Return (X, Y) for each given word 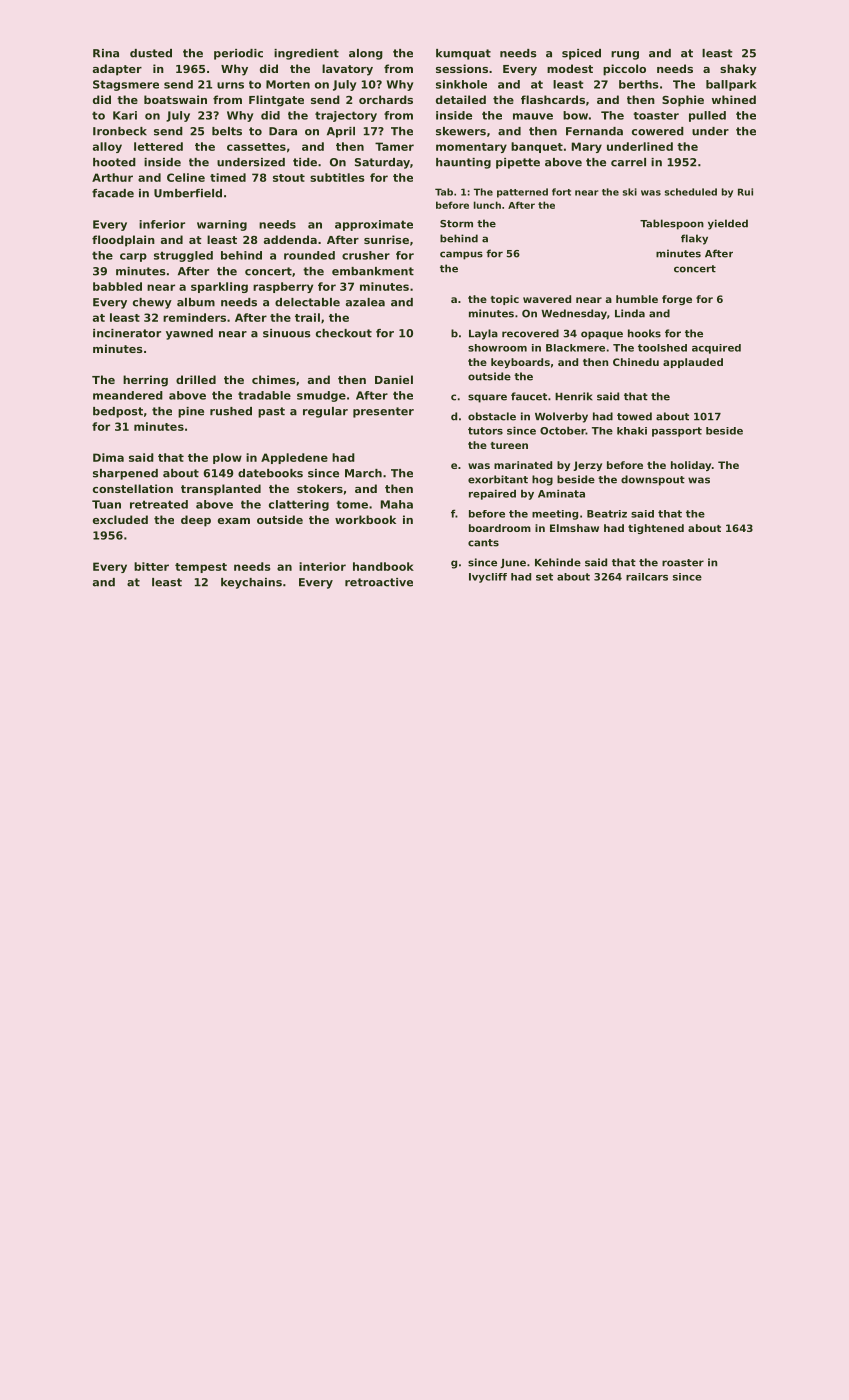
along (366, 54)
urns (230, 85)
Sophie (683, 101)
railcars (647, 577)
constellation (133, 488)
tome (352, 504)
